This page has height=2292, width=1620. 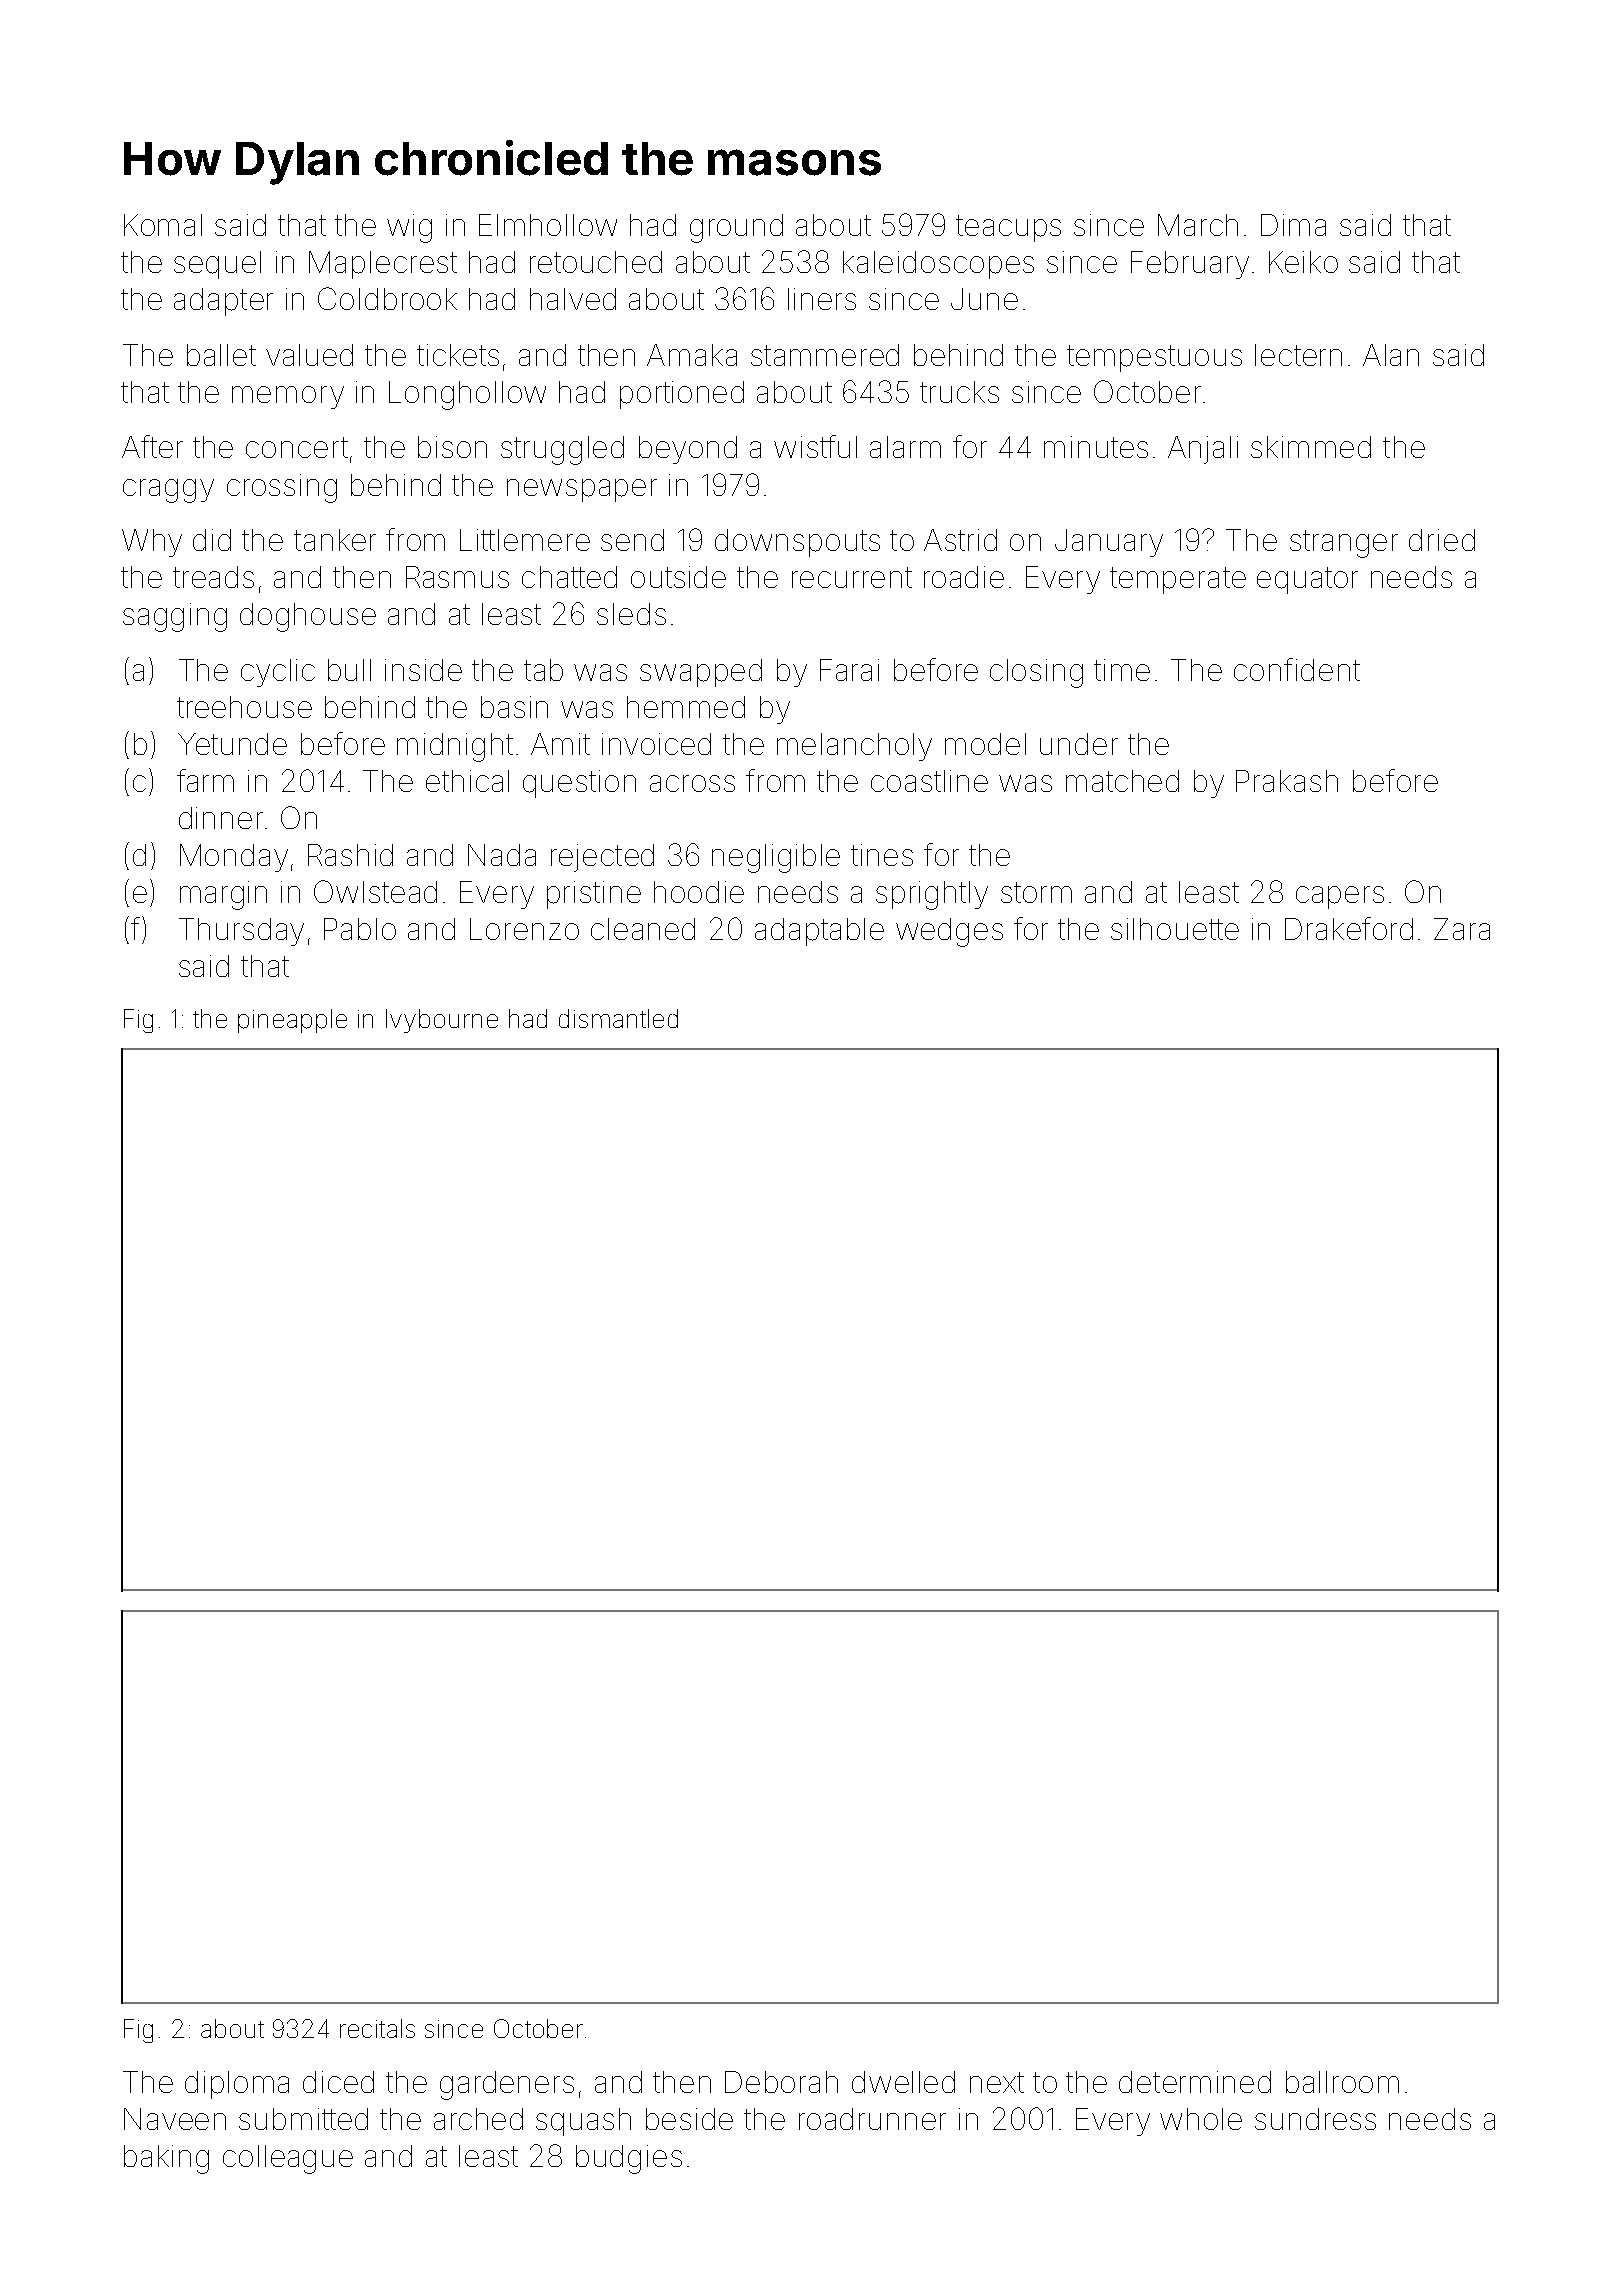 I want to click on storm, so click(x=1036, y=892).
